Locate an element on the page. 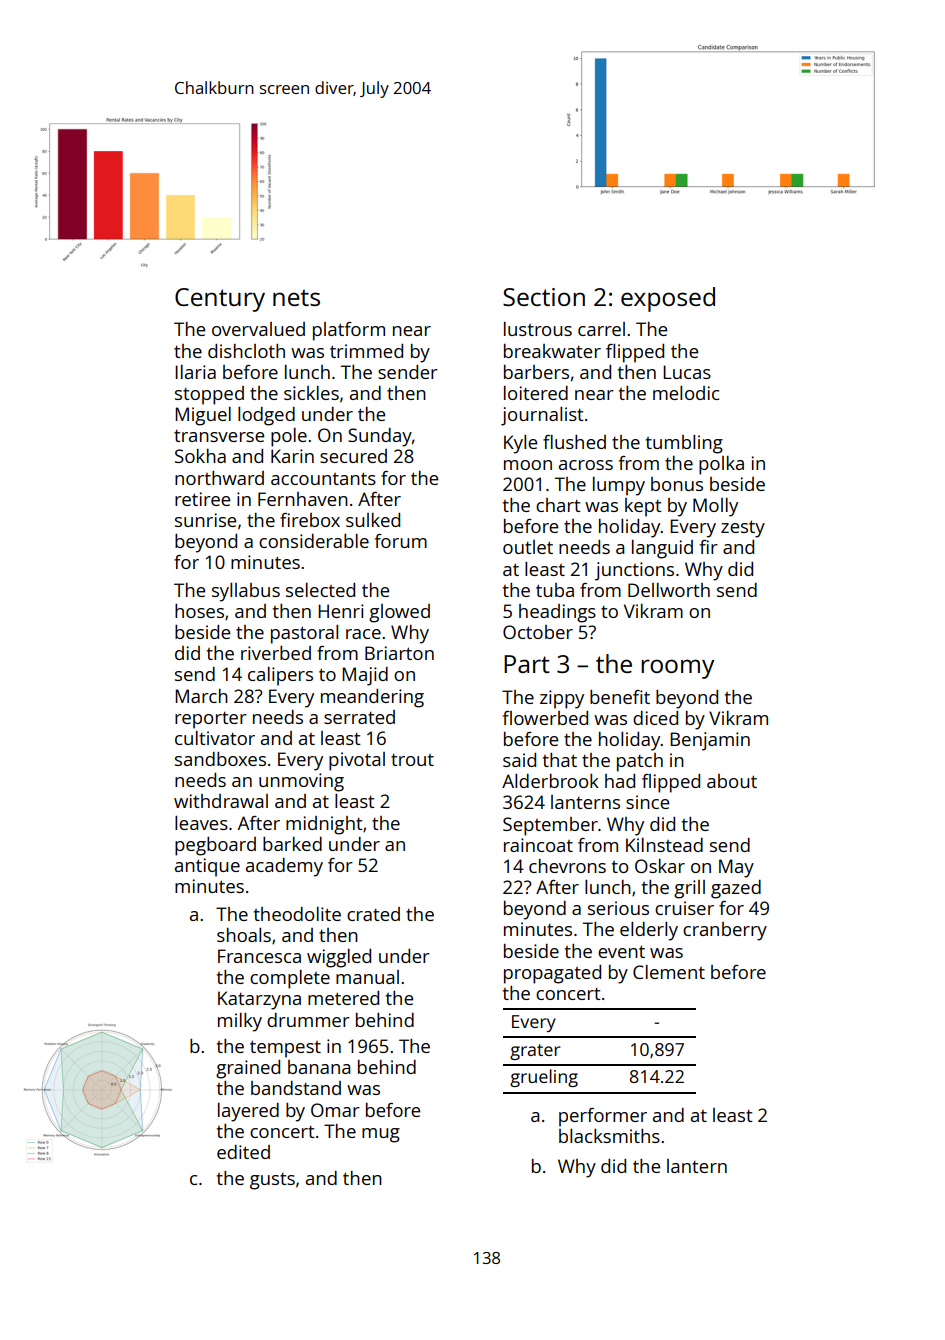 This image has width=945, height=1340. Century is located at coordinates (220, 300).
